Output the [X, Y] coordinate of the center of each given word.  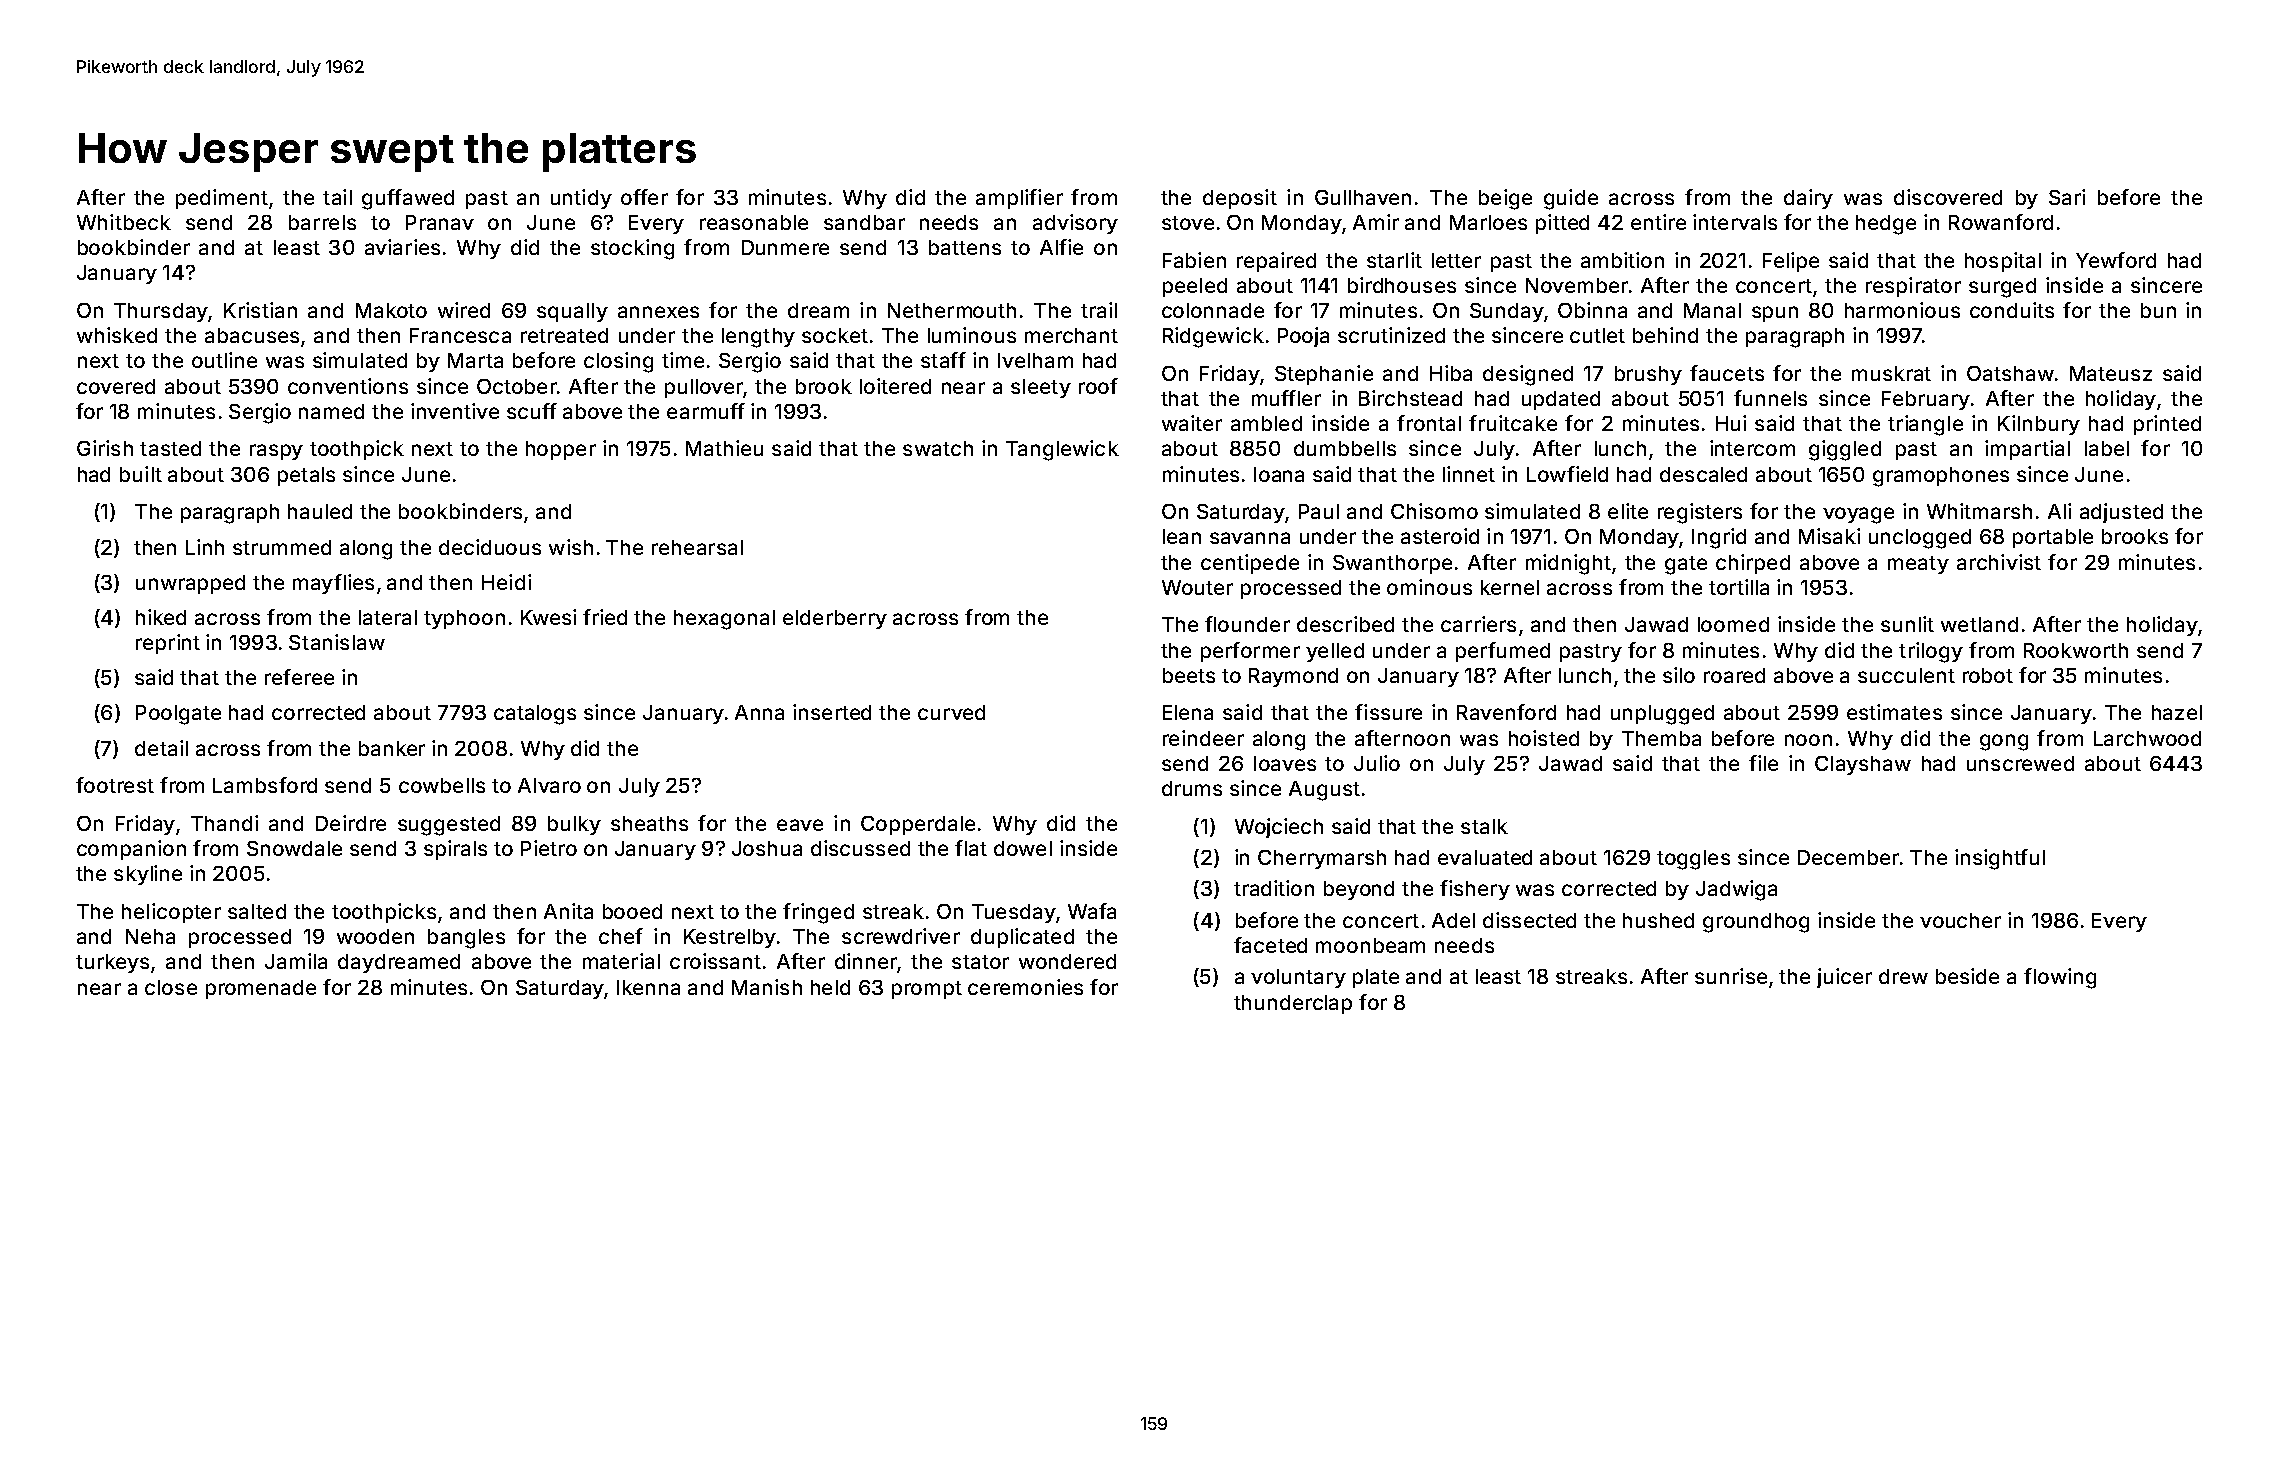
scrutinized [1391, 335]
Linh [205, 547]
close [171, 987]
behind [1665, 335]
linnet [1469, 474]
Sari [2067, 197]
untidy [581, 199]
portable [2053, 538]
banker [392, 748]
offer [644, 197]
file [1763, 763]
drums [1192, 788]
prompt [927, 990]
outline [224, 360]
